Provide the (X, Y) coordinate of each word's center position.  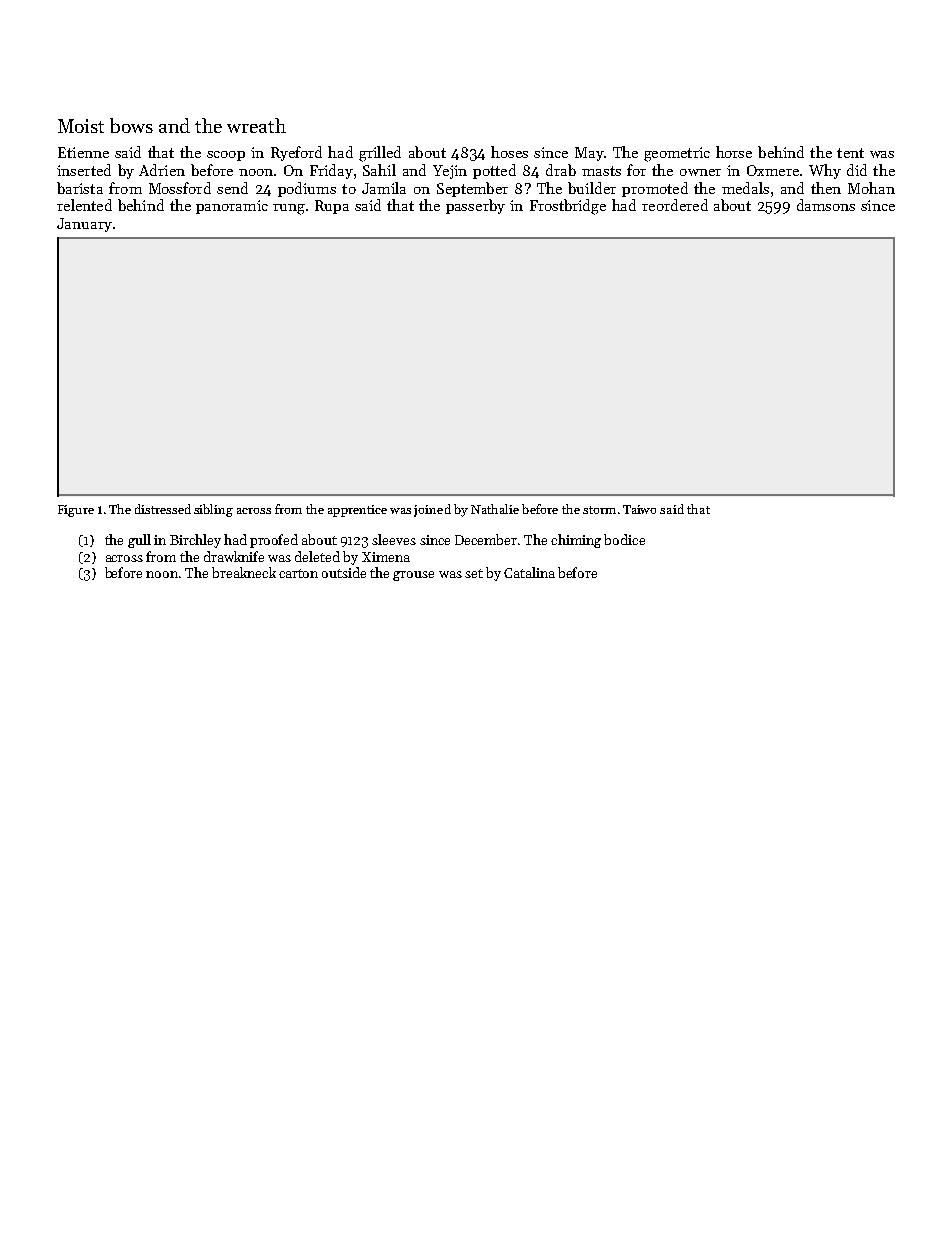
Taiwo (639, 509)
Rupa (332, 207)
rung (289, 209)
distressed (163, 509)
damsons (826, 205)
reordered (675, 205)
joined (432, 510)
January (84, 225)
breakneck (244, 572)
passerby (475, 206)
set (474, 573)
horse (734, 152)
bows (131, 125)
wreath (256, 125)
